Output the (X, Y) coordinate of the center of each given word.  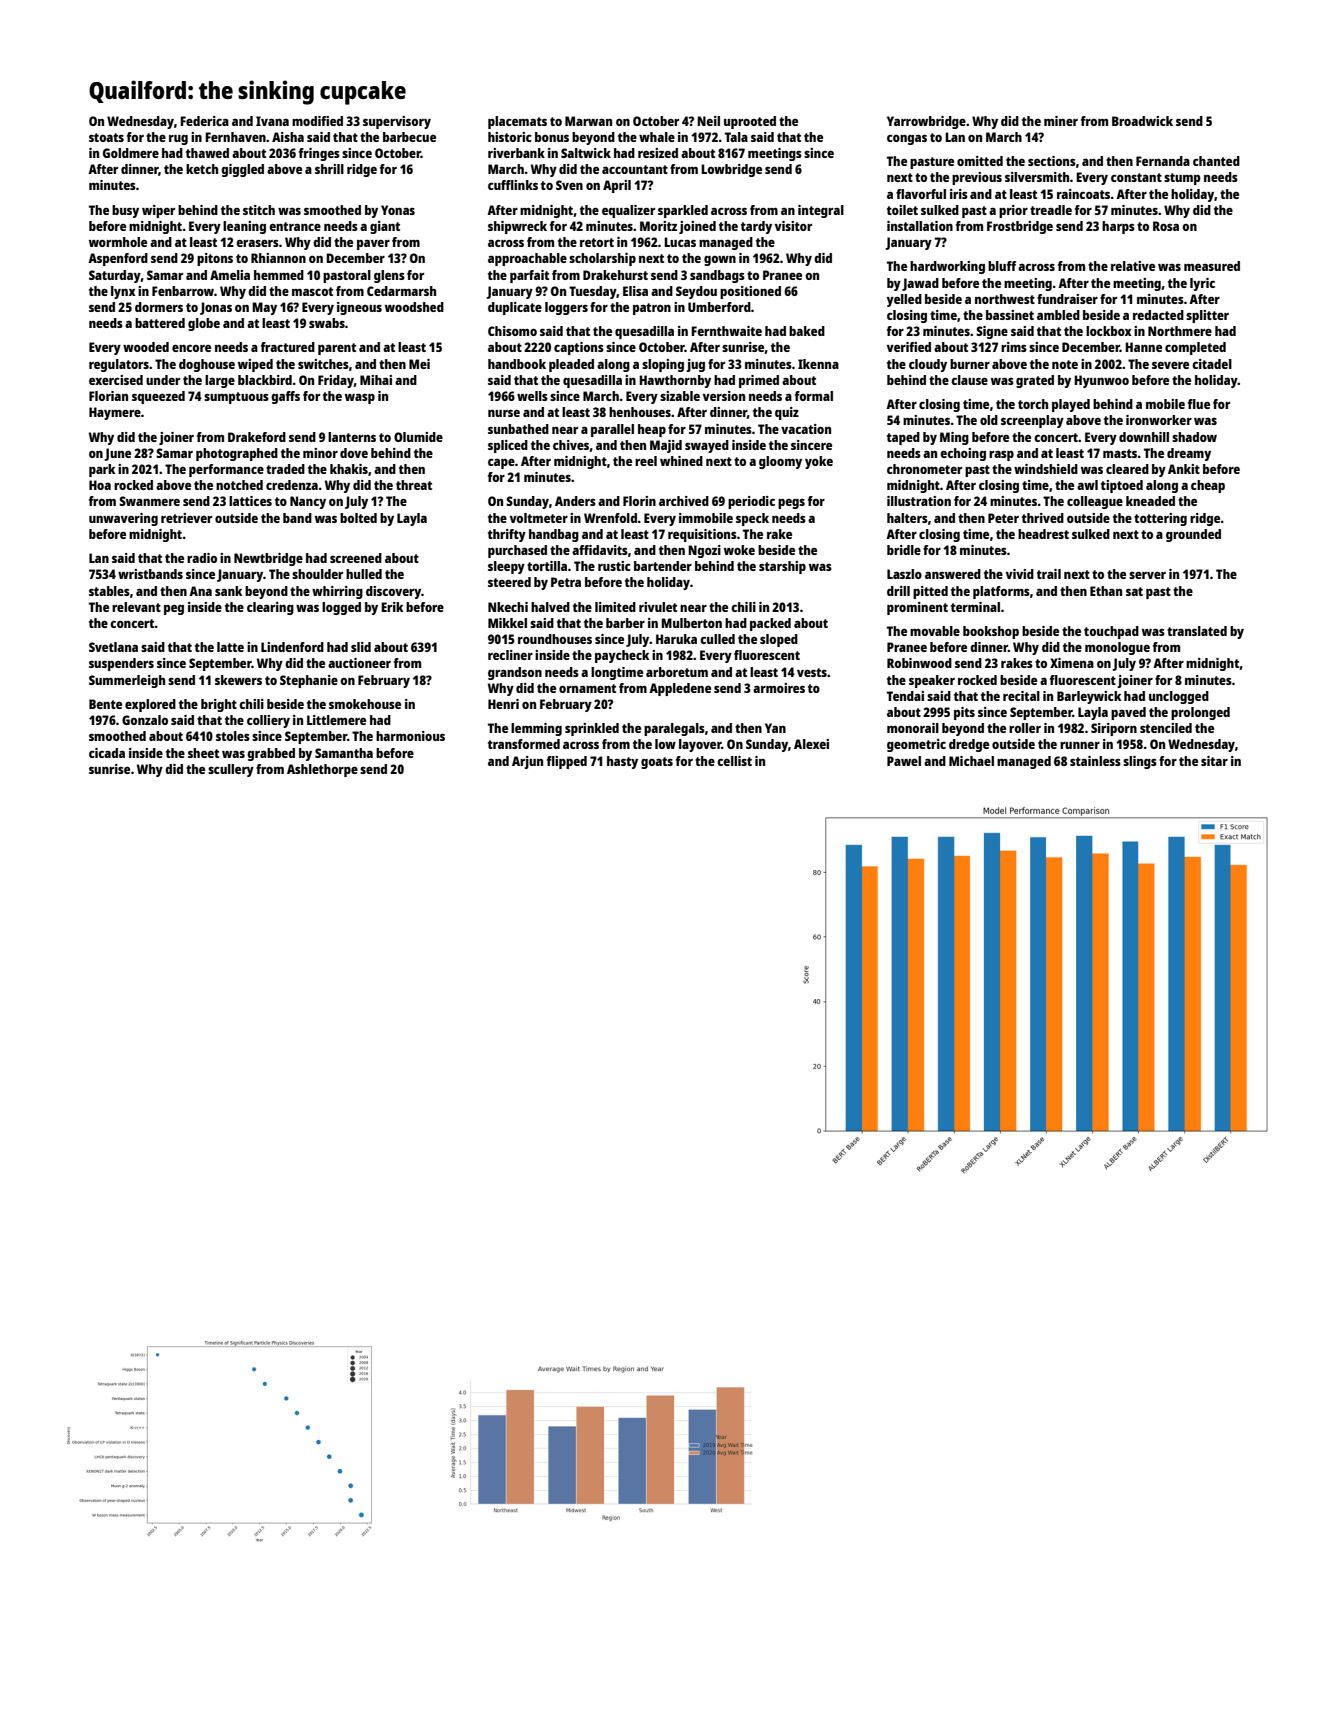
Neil (708, 121)
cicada (107, 753)
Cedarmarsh (401, 291)
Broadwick (1142, 121)
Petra (566, 582)
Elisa (635, 291)
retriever (186, 518)
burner (970, 364)
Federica (204, 121)
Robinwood (919, 663)
